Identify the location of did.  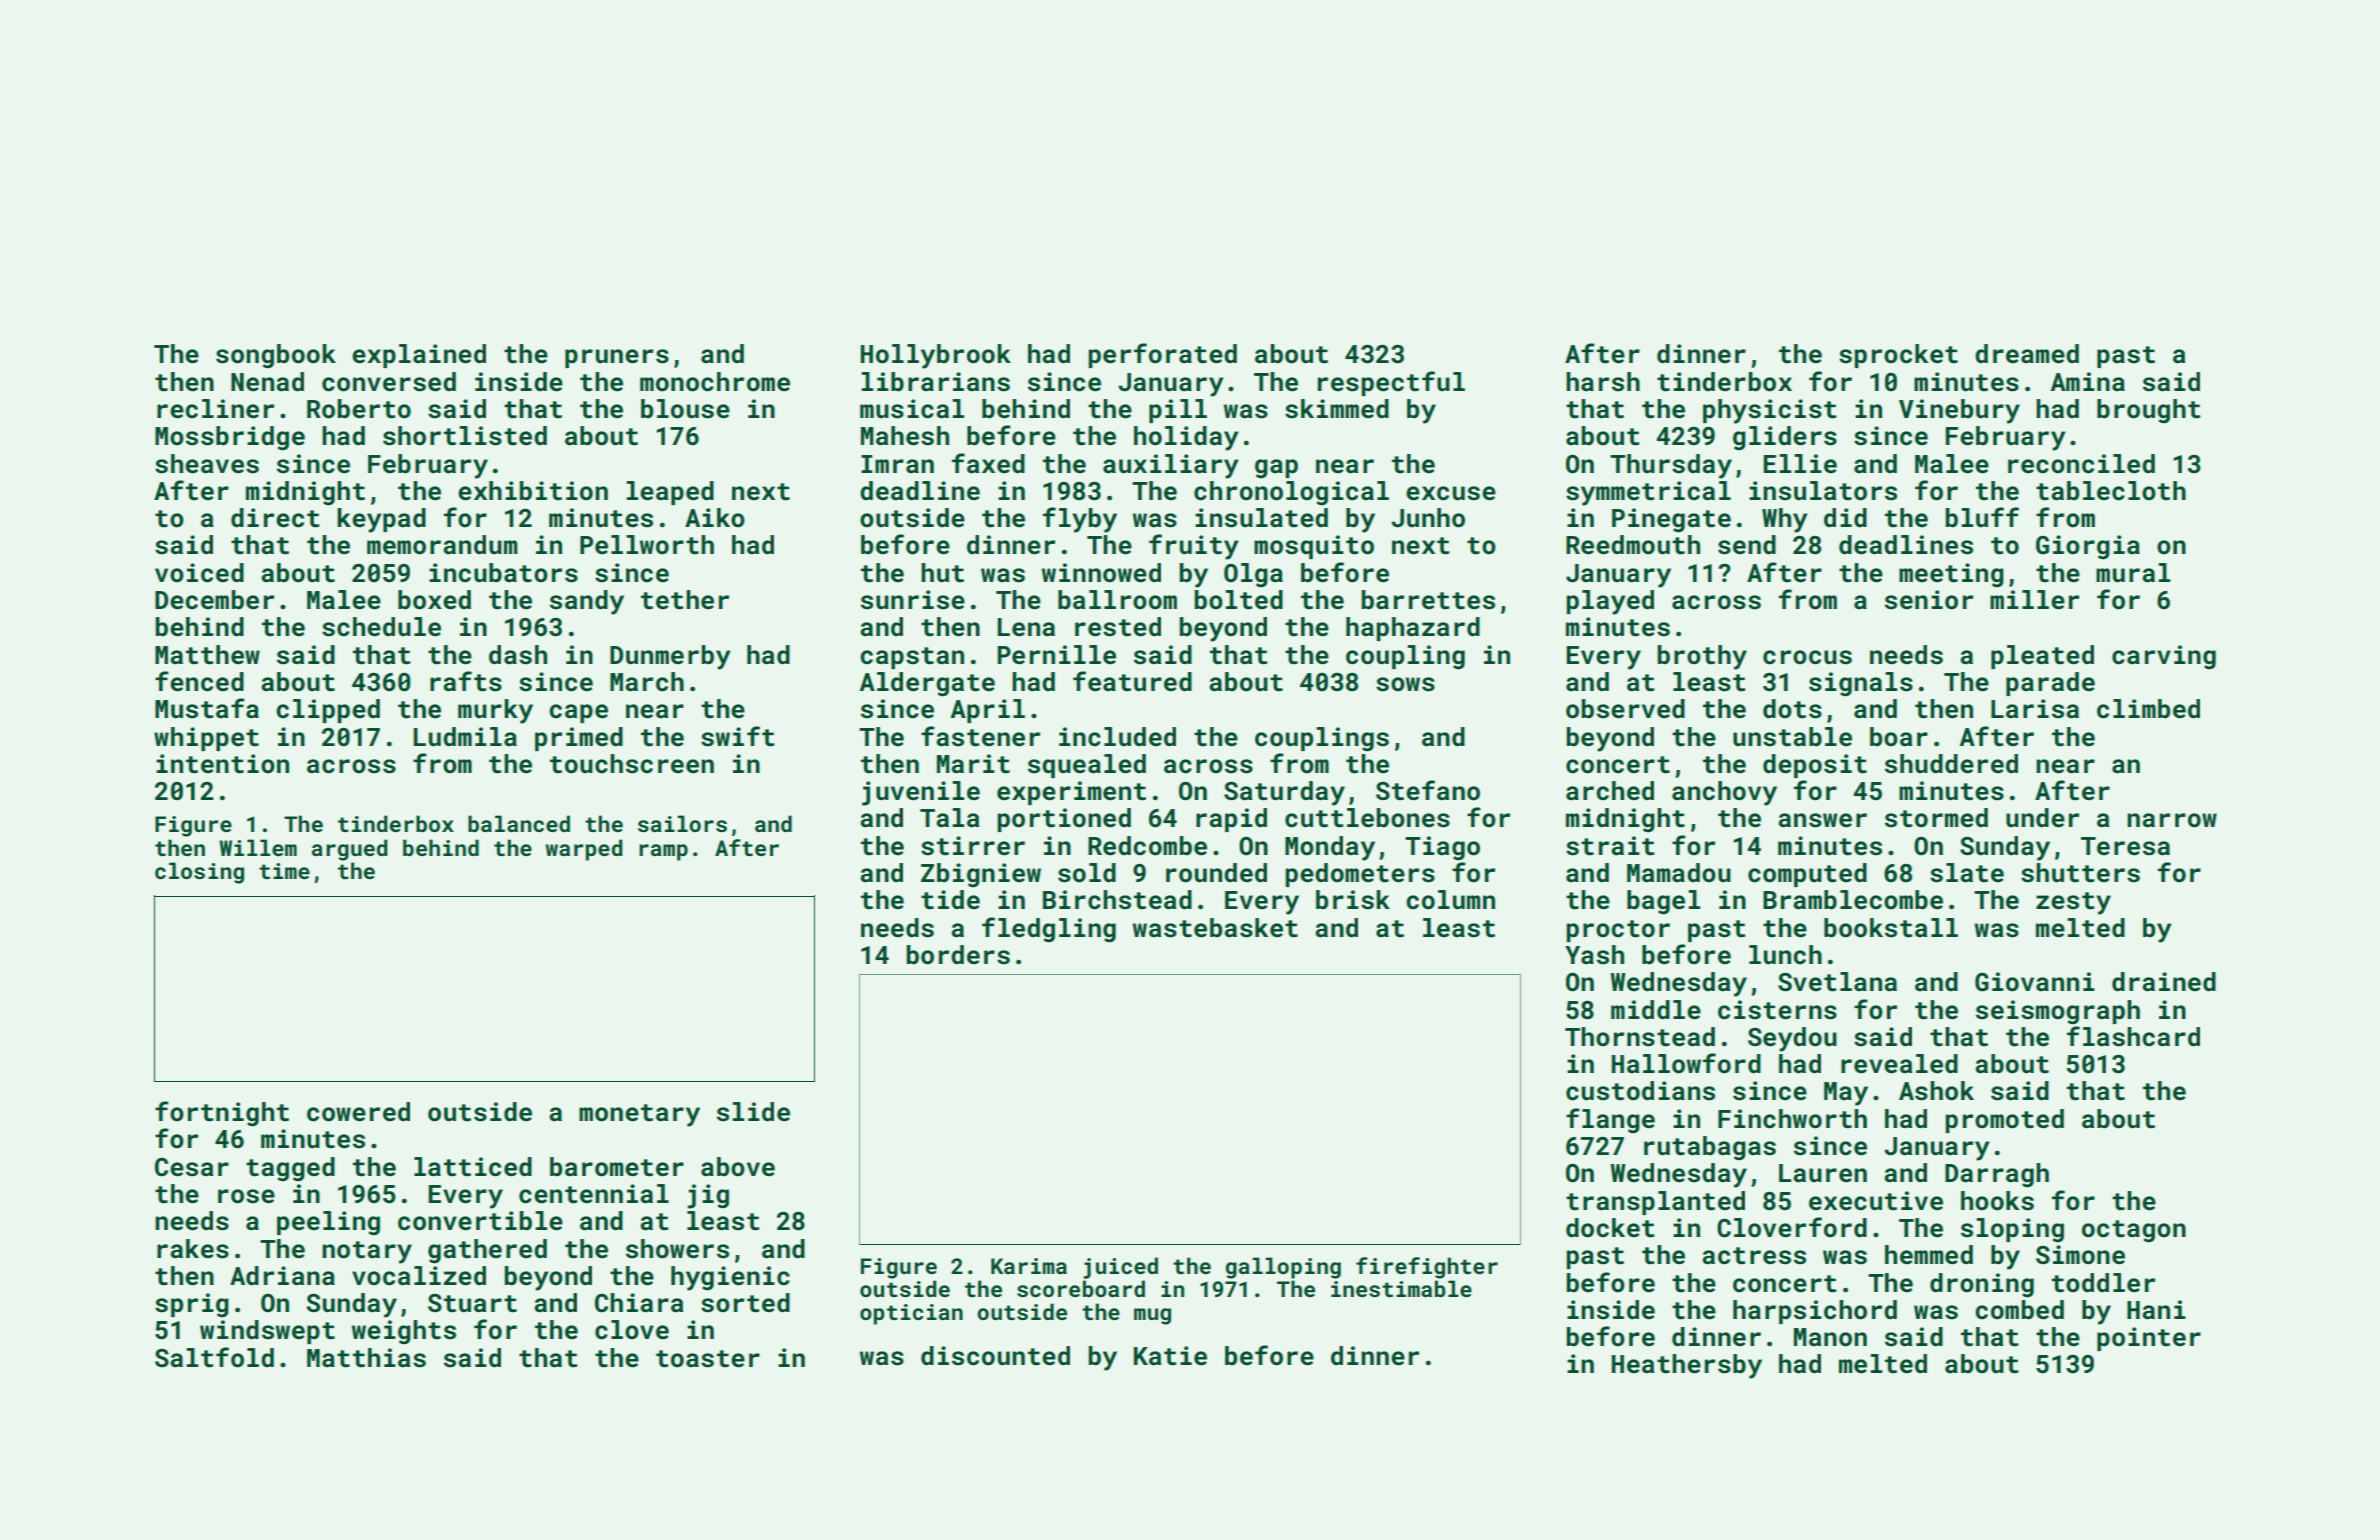
(1845, 517).
